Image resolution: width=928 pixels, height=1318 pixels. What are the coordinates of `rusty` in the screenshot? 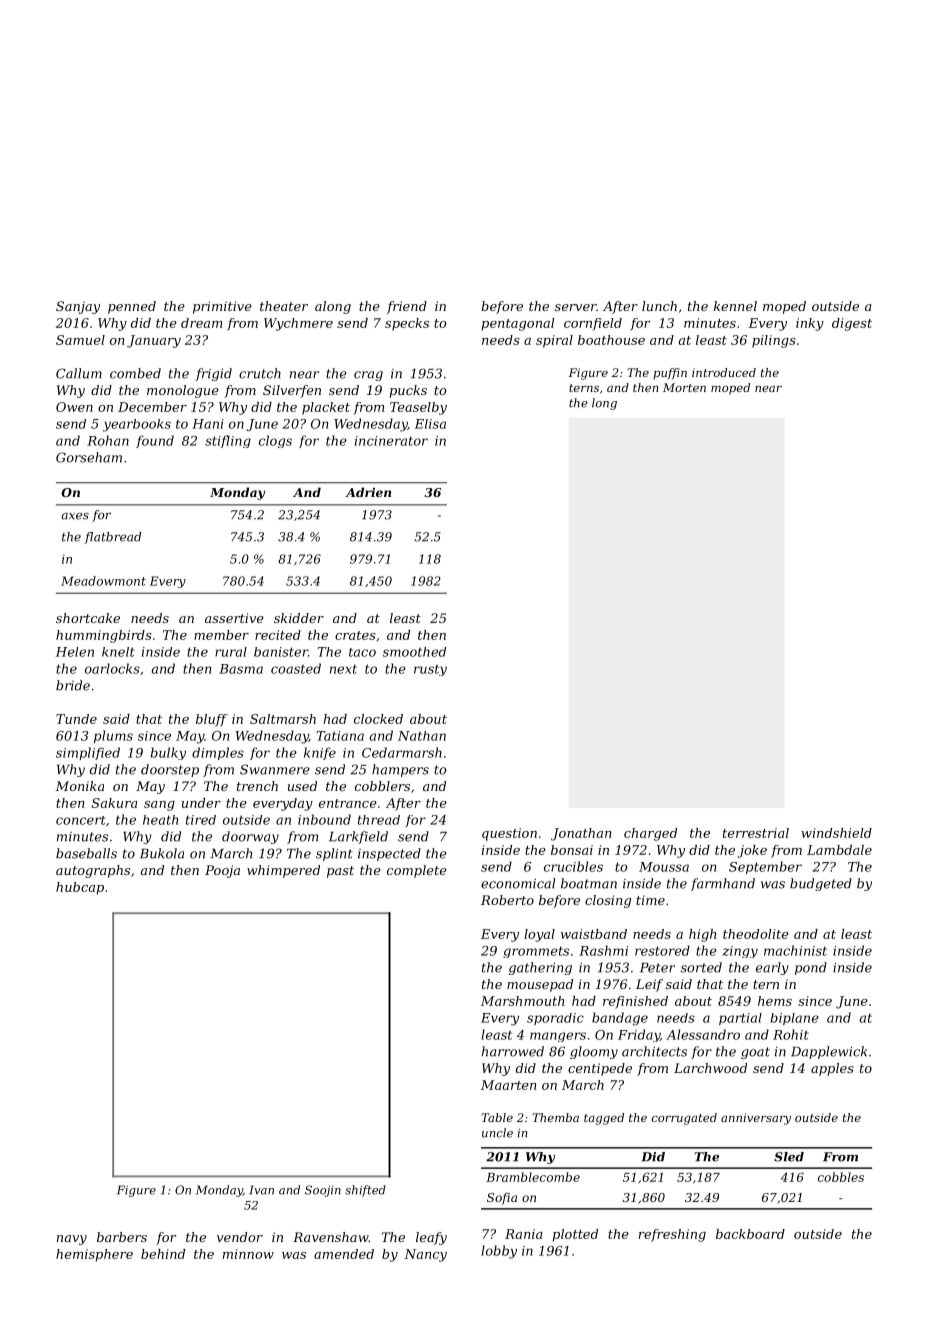 It's located at (430, 670).
